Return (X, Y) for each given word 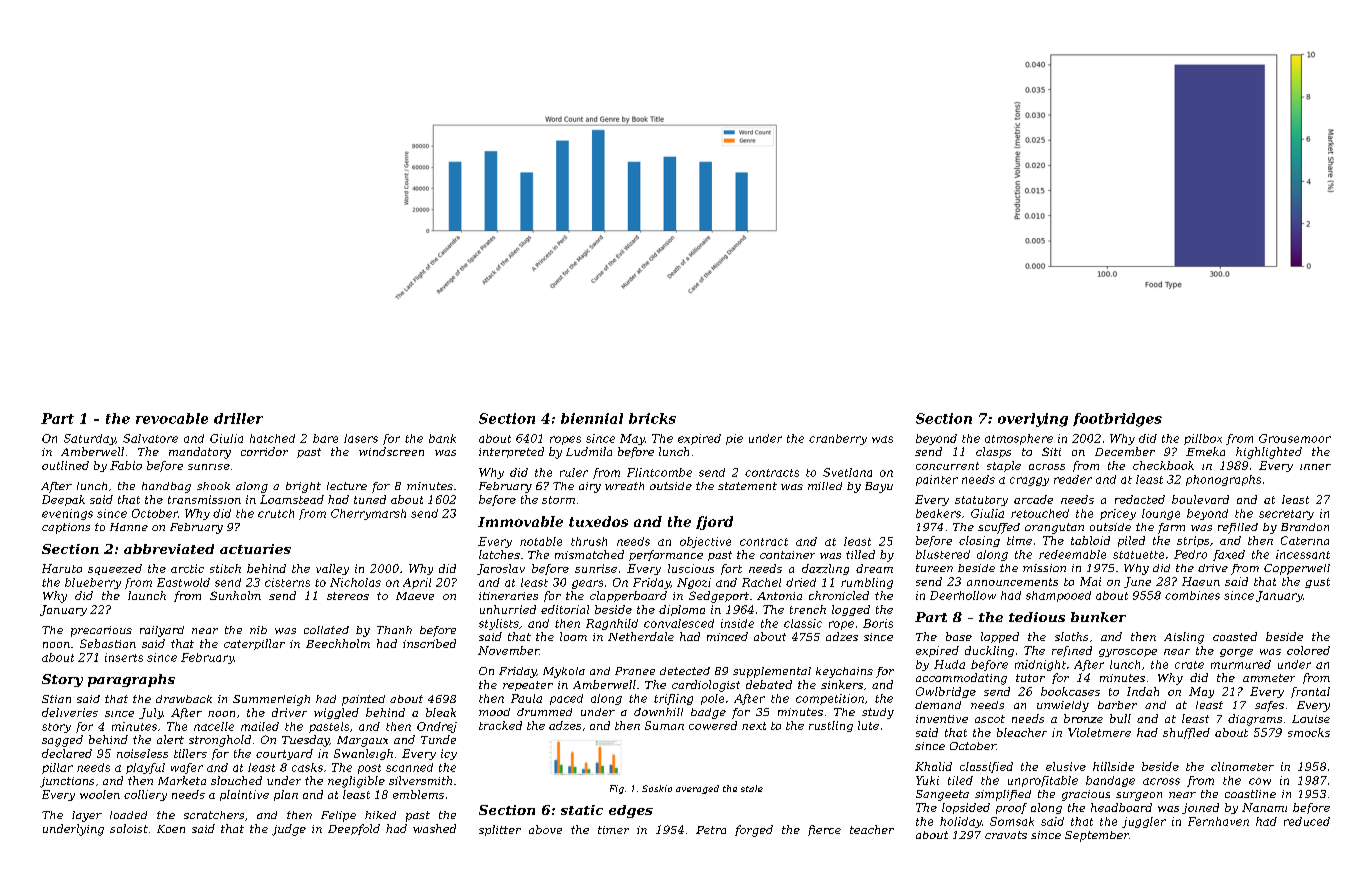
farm (1171, 528)
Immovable (520, 521)
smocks (1309, 732)
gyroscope (1128, 653)
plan (286, 795)
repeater (528, 686)
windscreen (391, 451)
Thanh (394, 630)
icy (449, 754)
